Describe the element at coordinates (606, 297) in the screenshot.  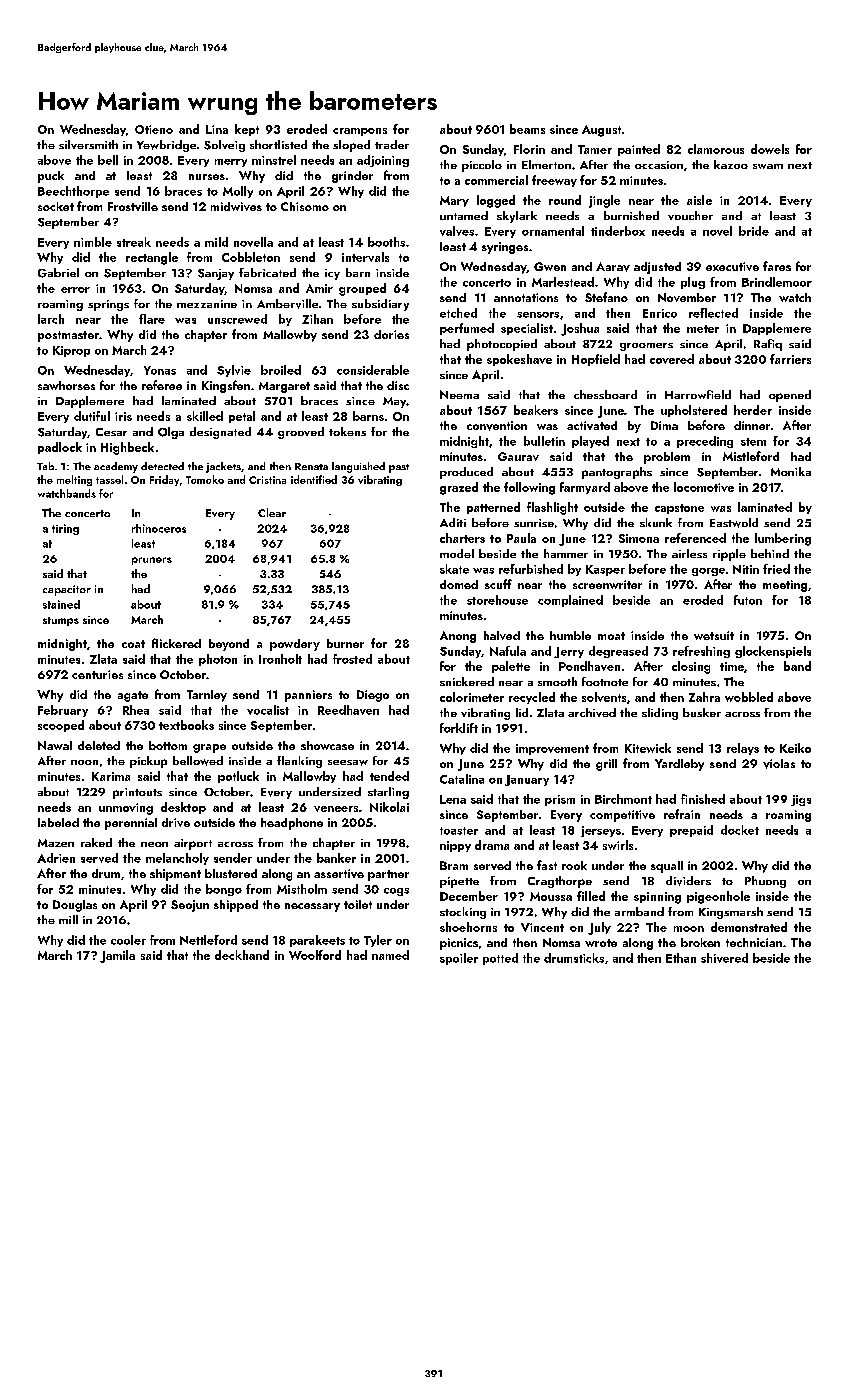
I see `Stefano` at that location.
